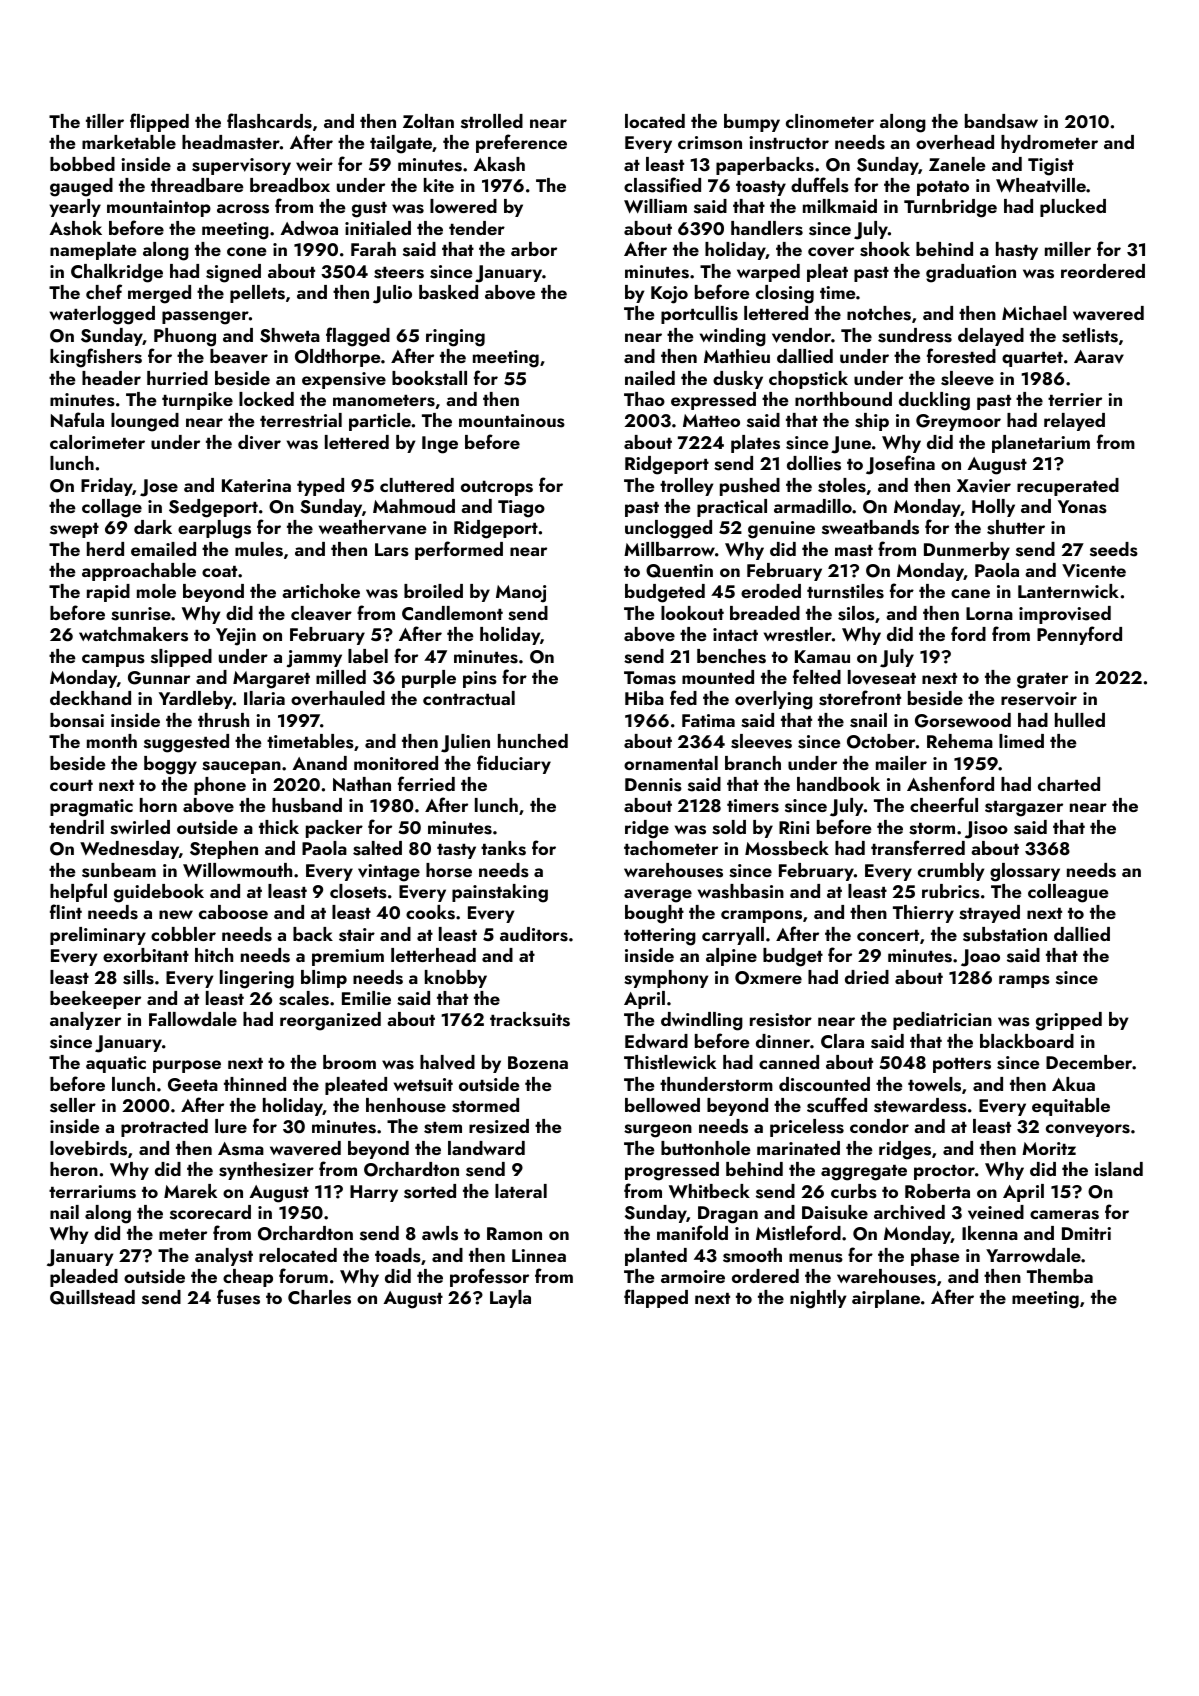  Describe the element at coordinates (514, 764) in the screenshot. I see `fiduciary` at that location.
